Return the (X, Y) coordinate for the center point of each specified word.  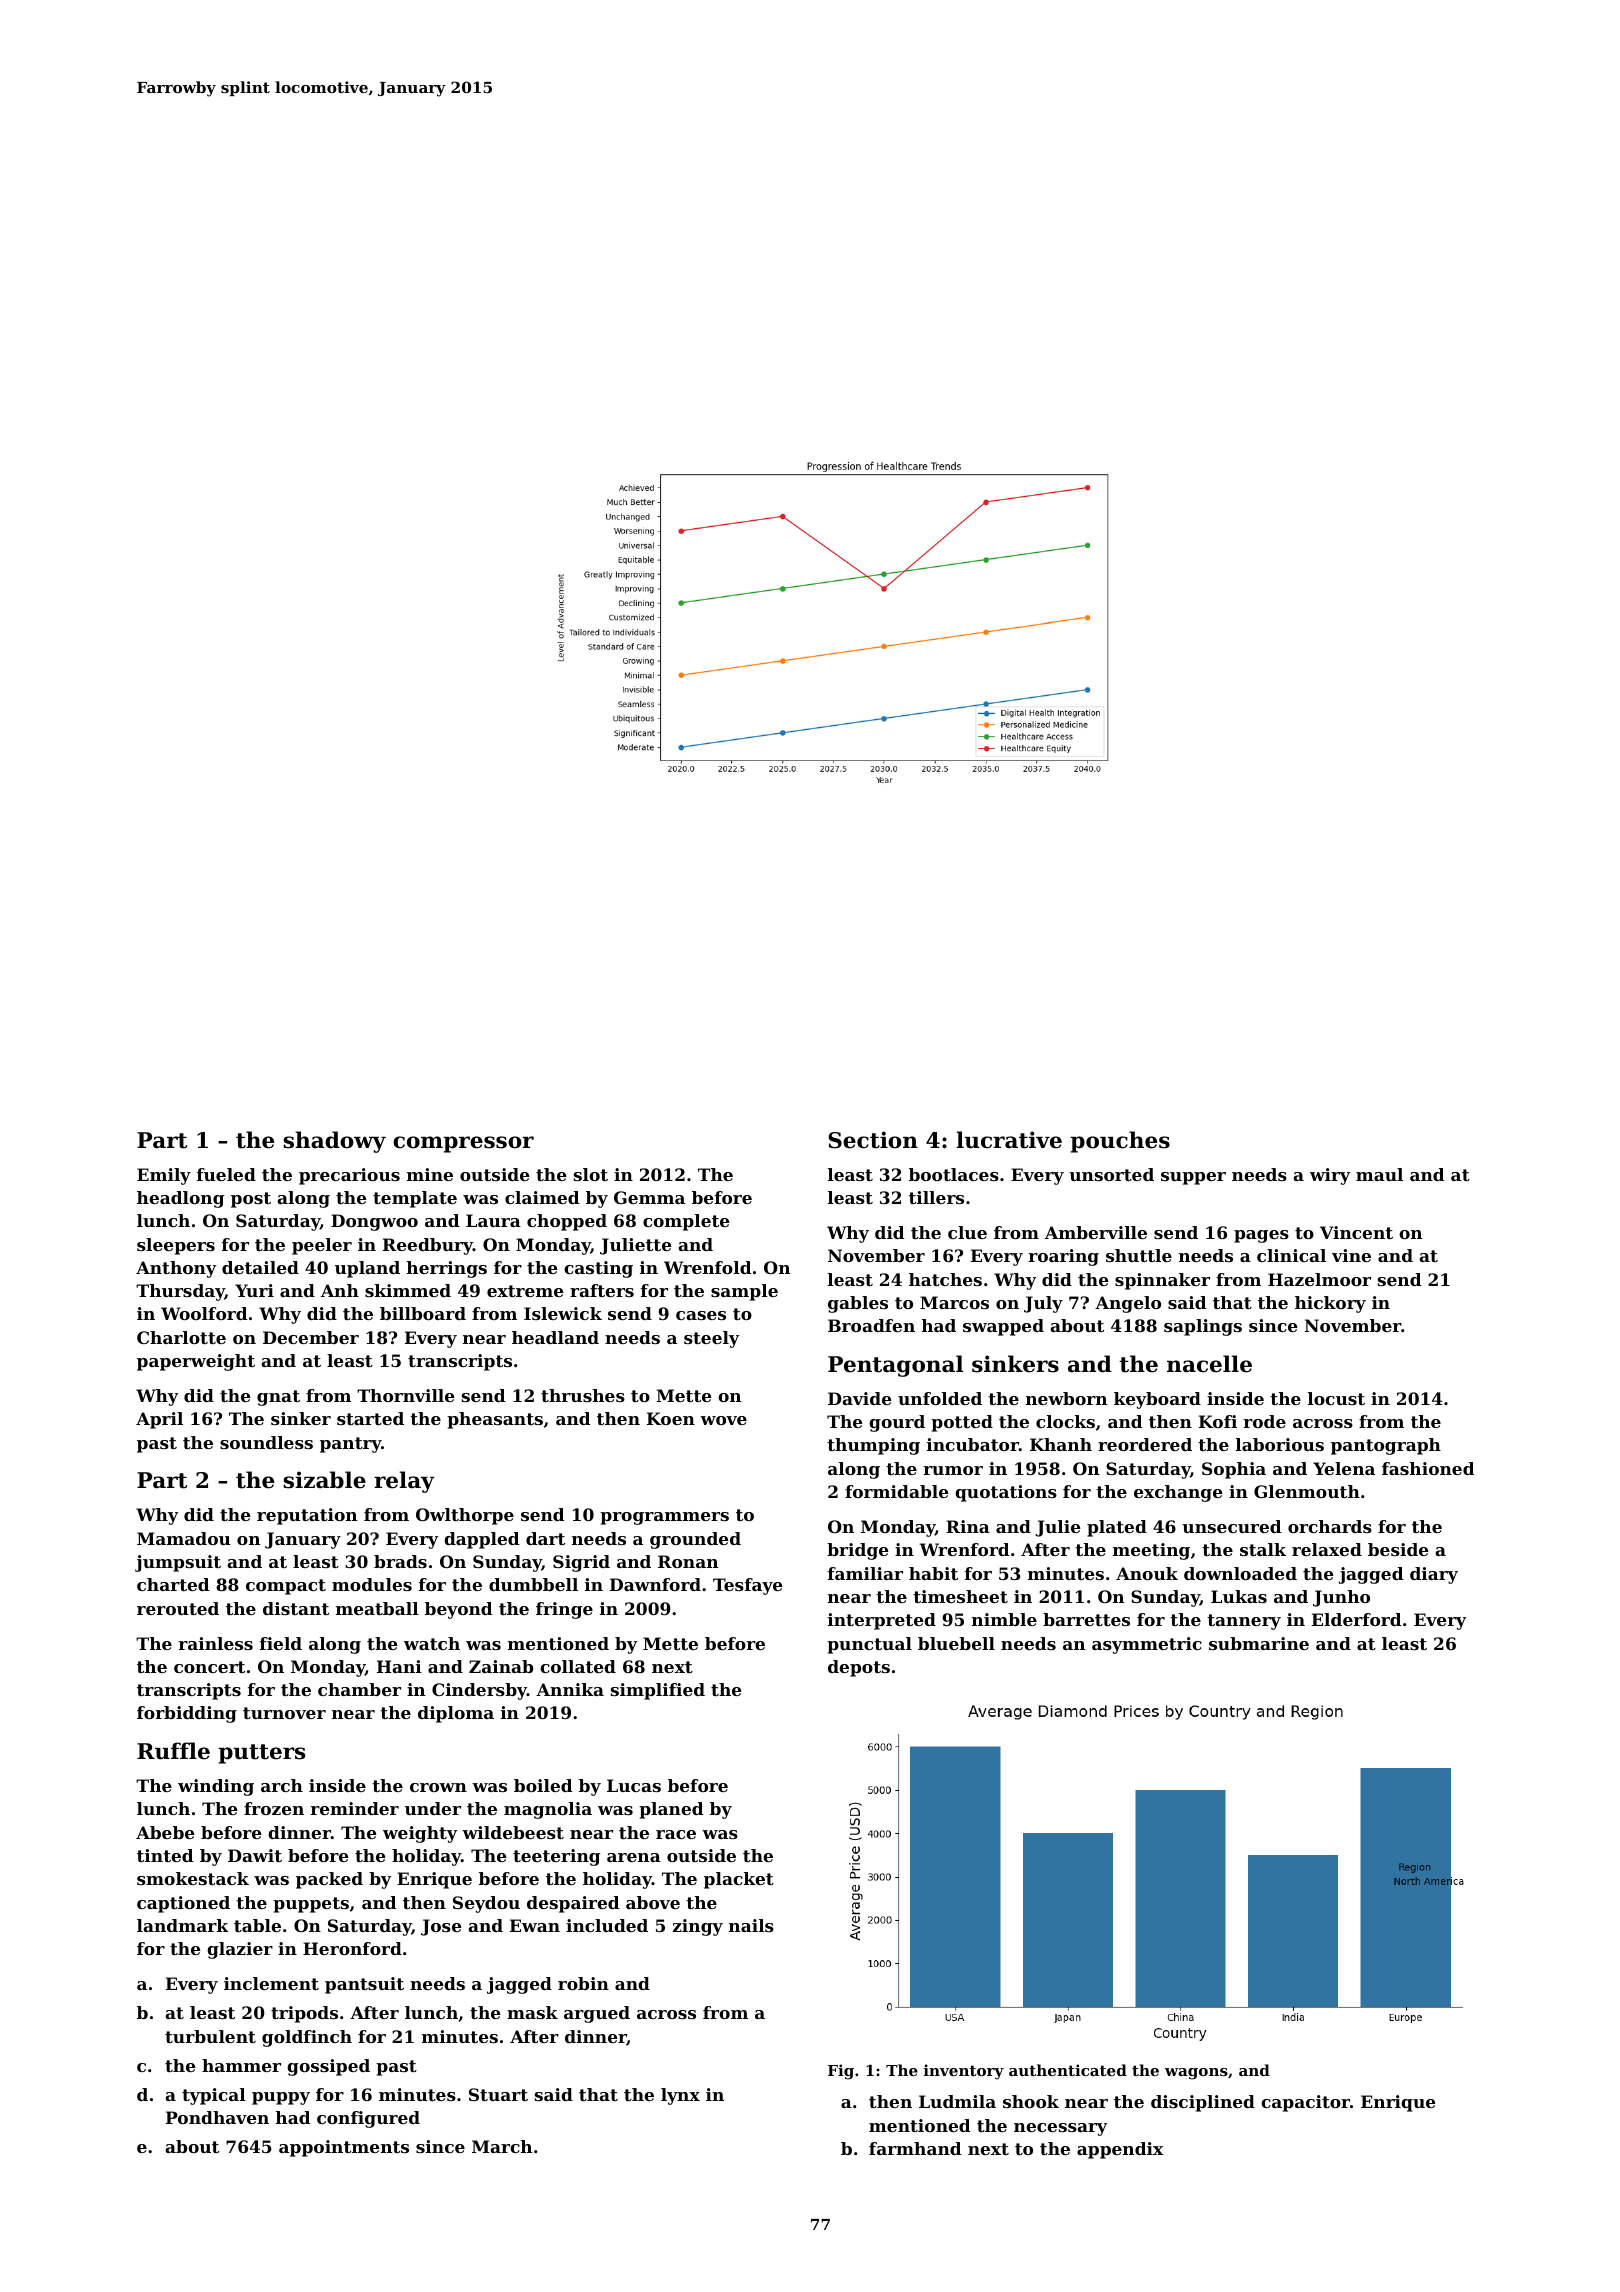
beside (1398, 1549)
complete (686, 1222)
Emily (164, 1176)
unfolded (940, 1398)
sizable (324, 1480)
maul (1379, 1174)
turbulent (210, 2036)
